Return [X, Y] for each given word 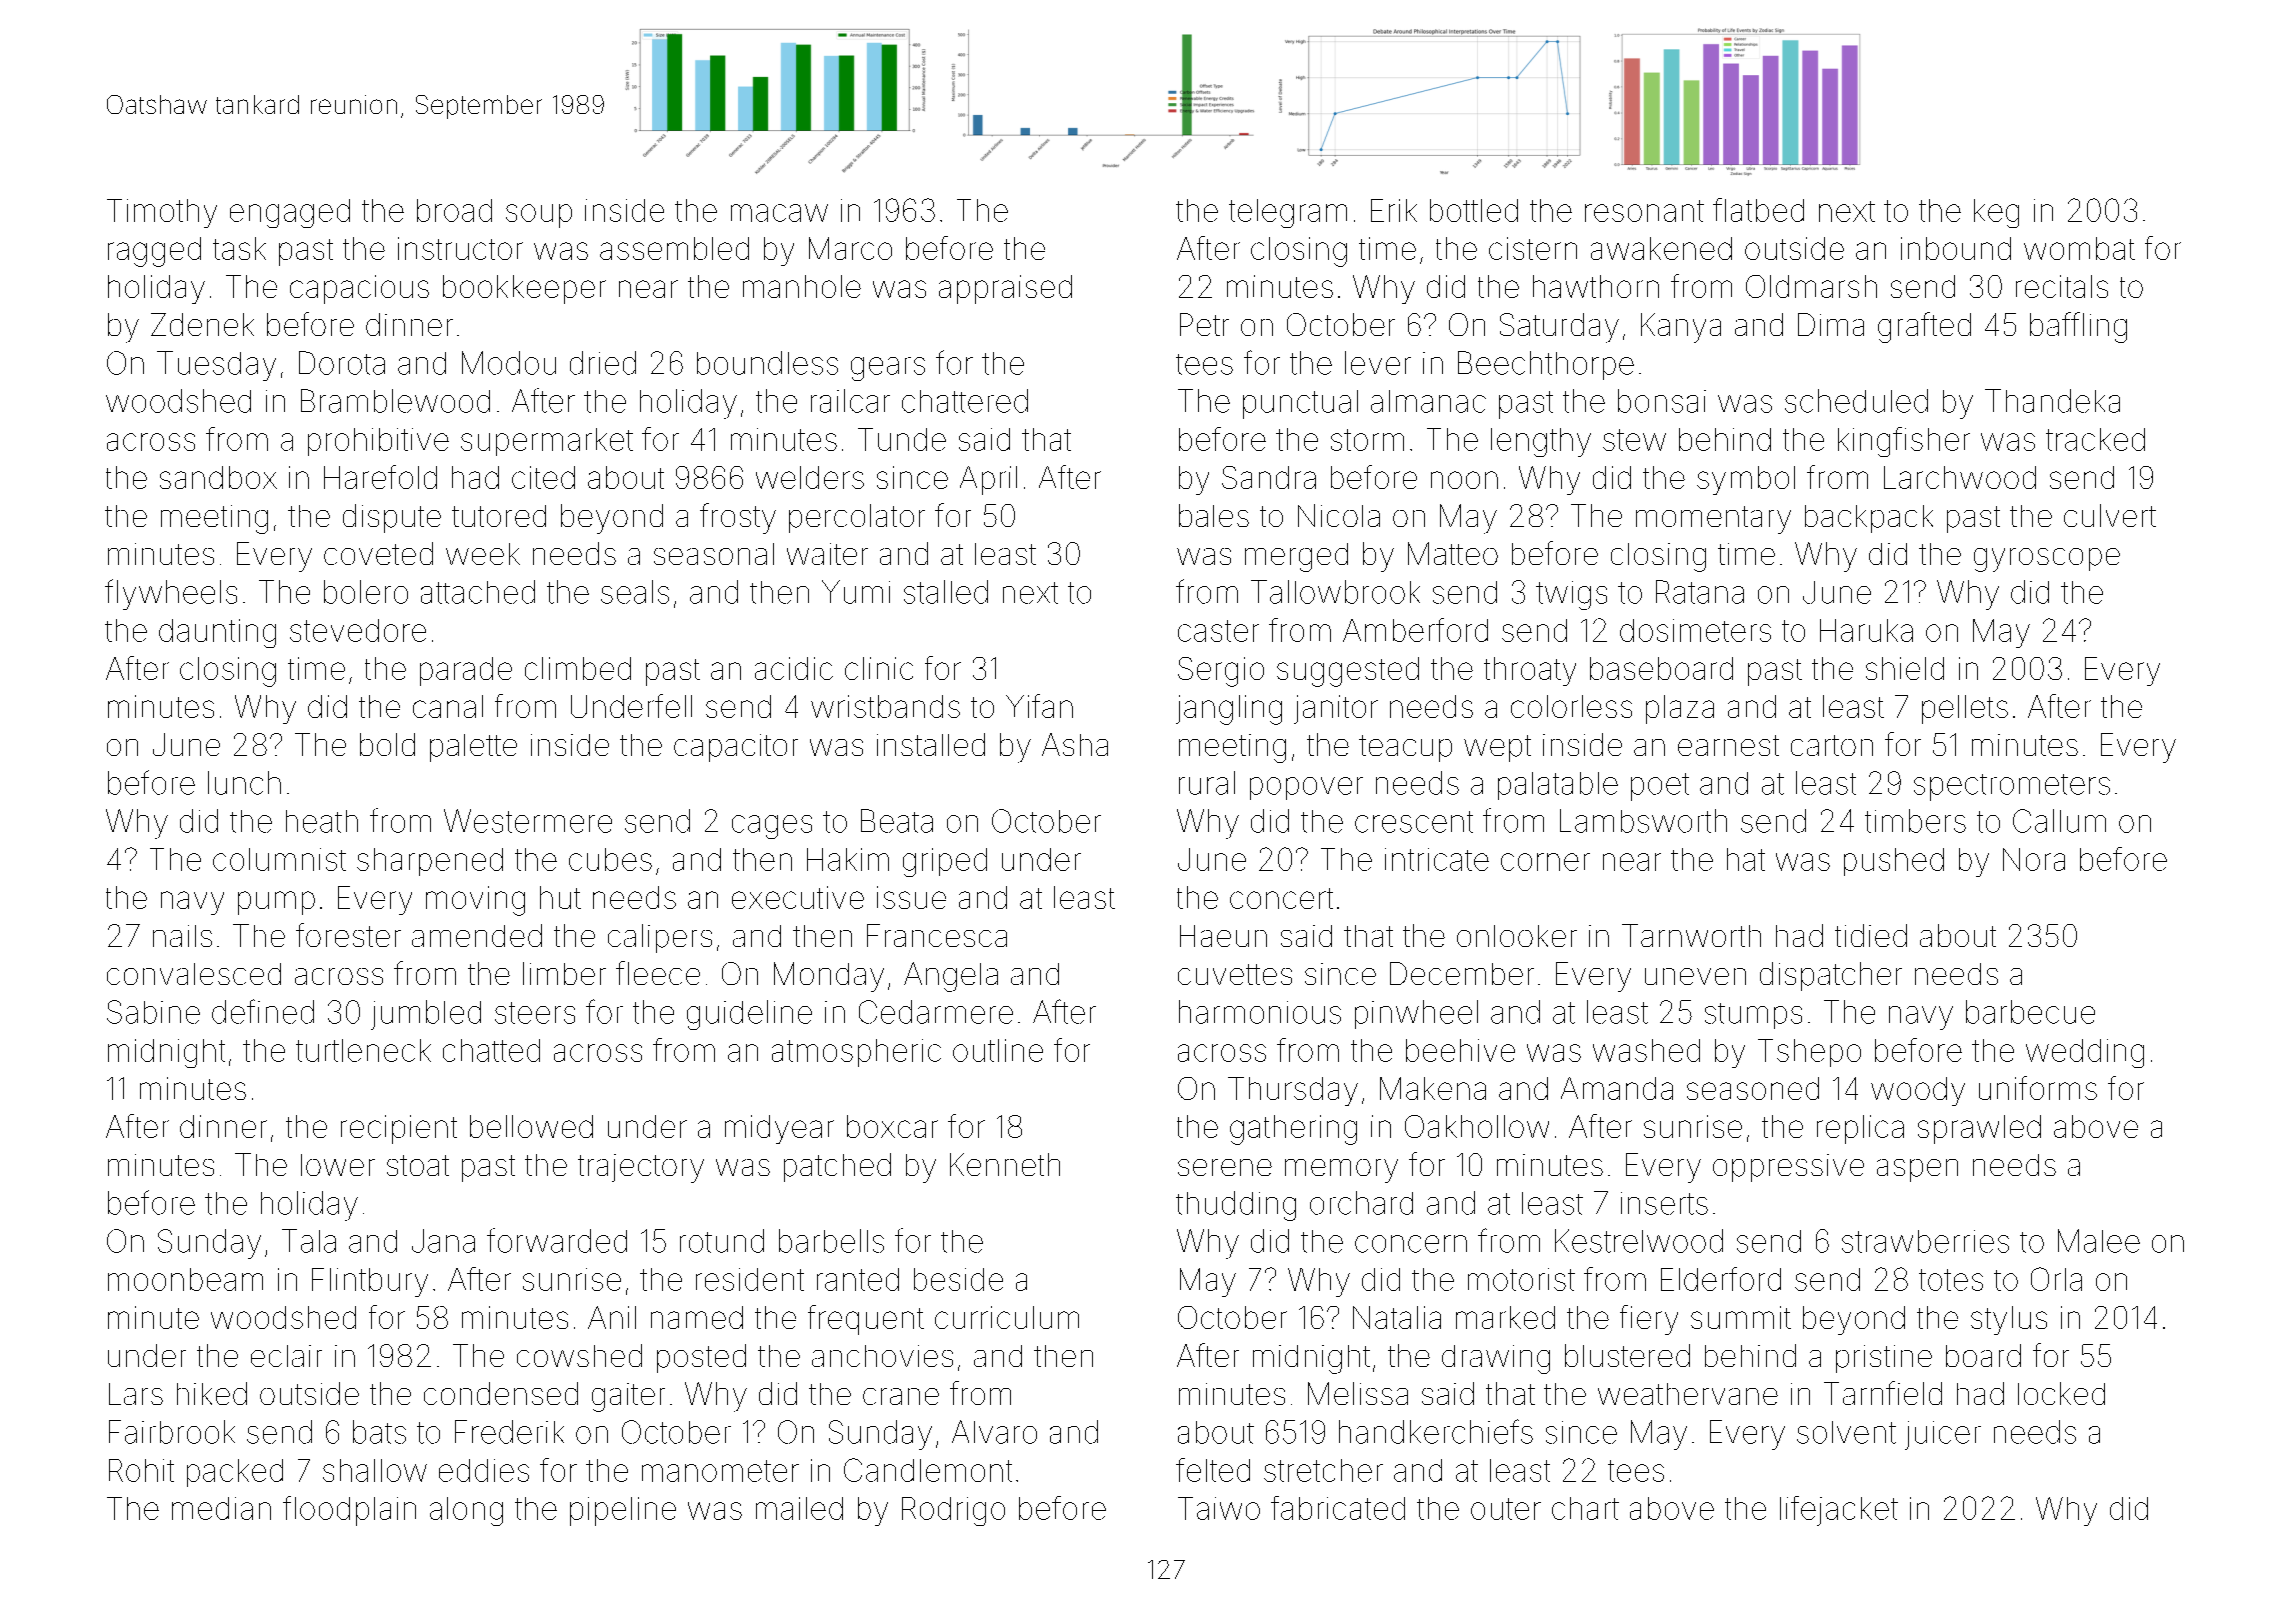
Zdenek [202, 324]
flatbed [1758, 210]
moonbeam [185, 1279]
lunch [244, 783]
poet [1660, 787]
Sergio [1221, 672]
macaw [779, 213]
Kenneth [1005, 1164]
